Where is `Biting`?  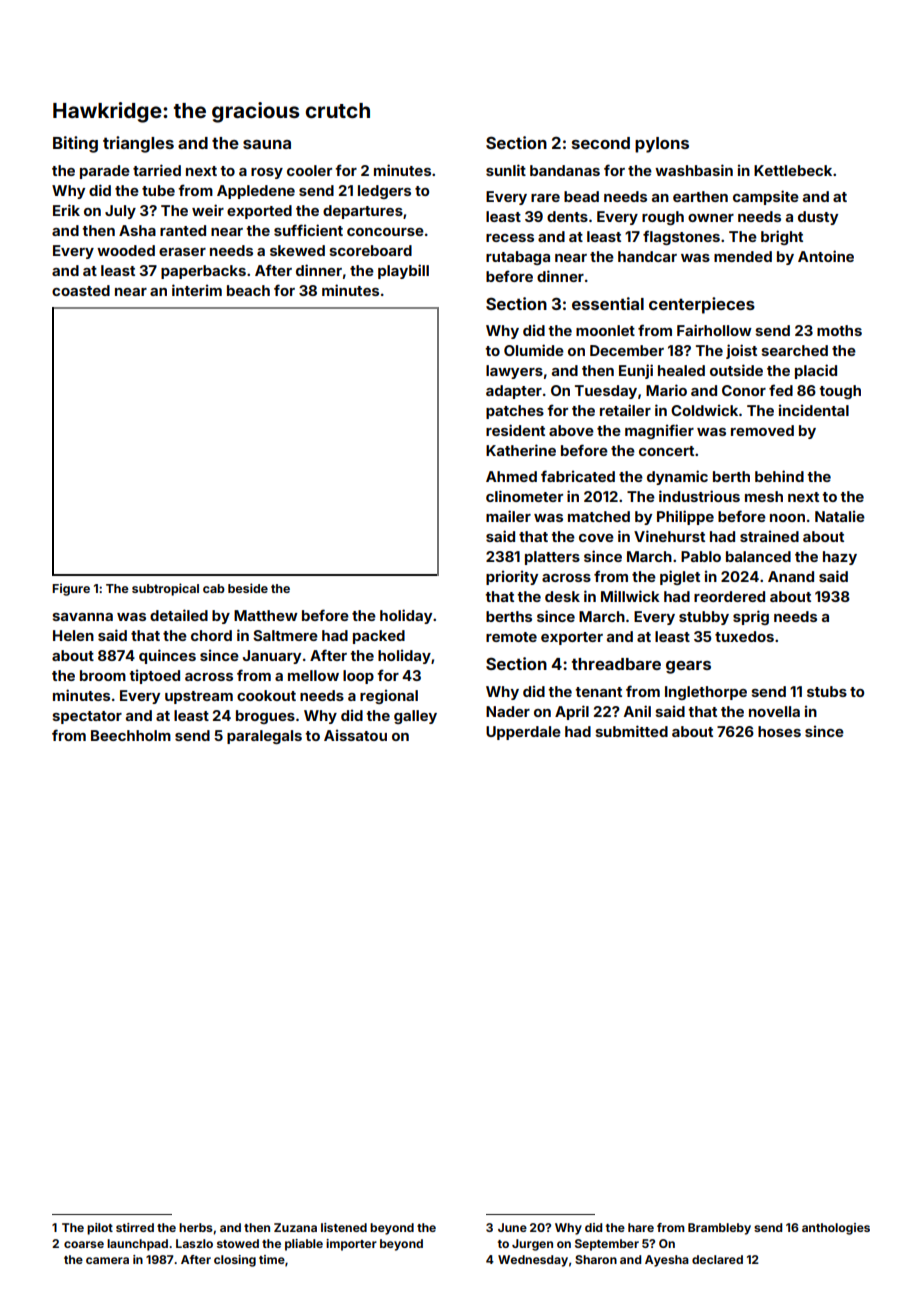
Biting is located at coordinates (75, 144).
